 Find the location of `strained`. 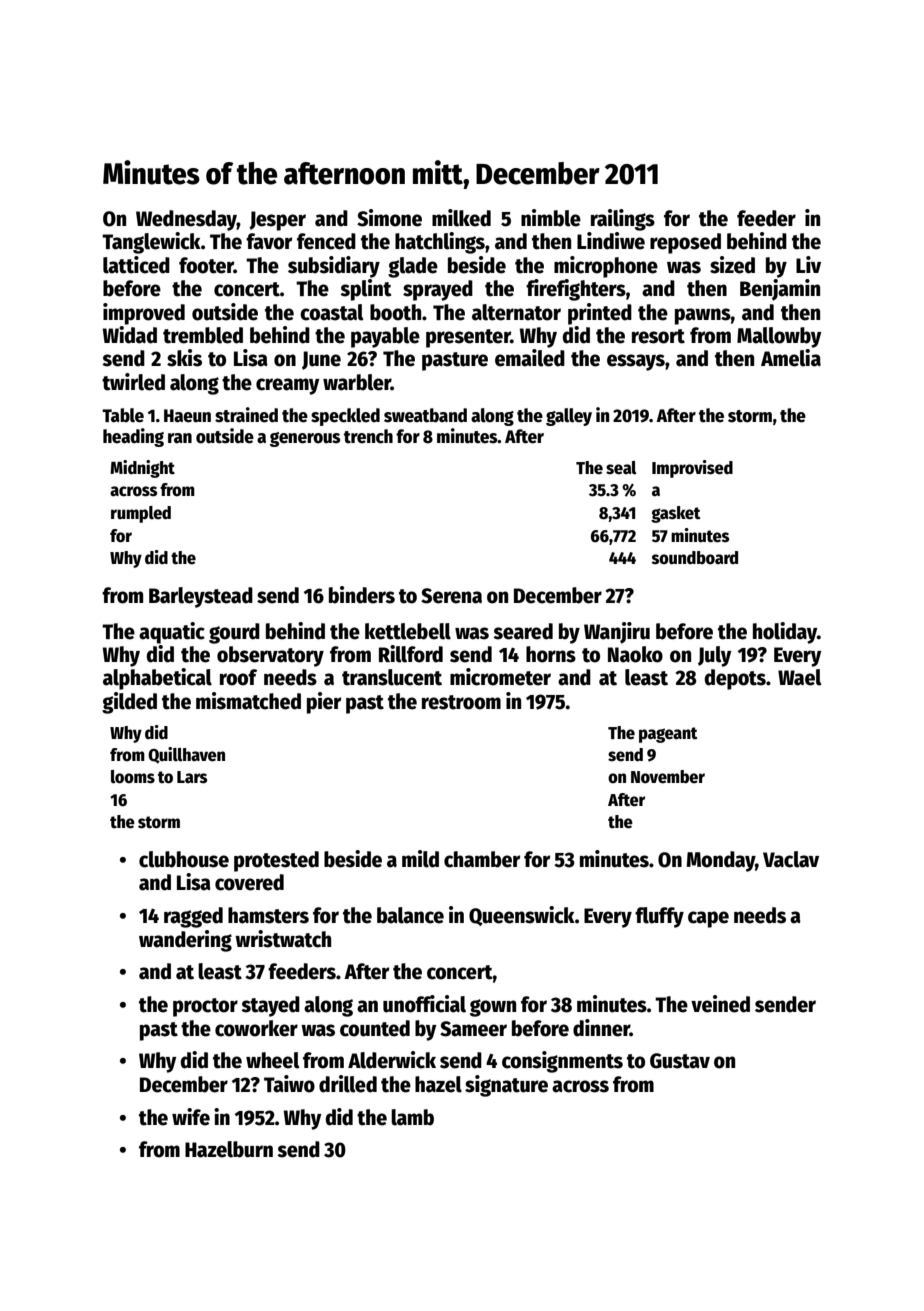

strained is located at coordinates (246, 415).
